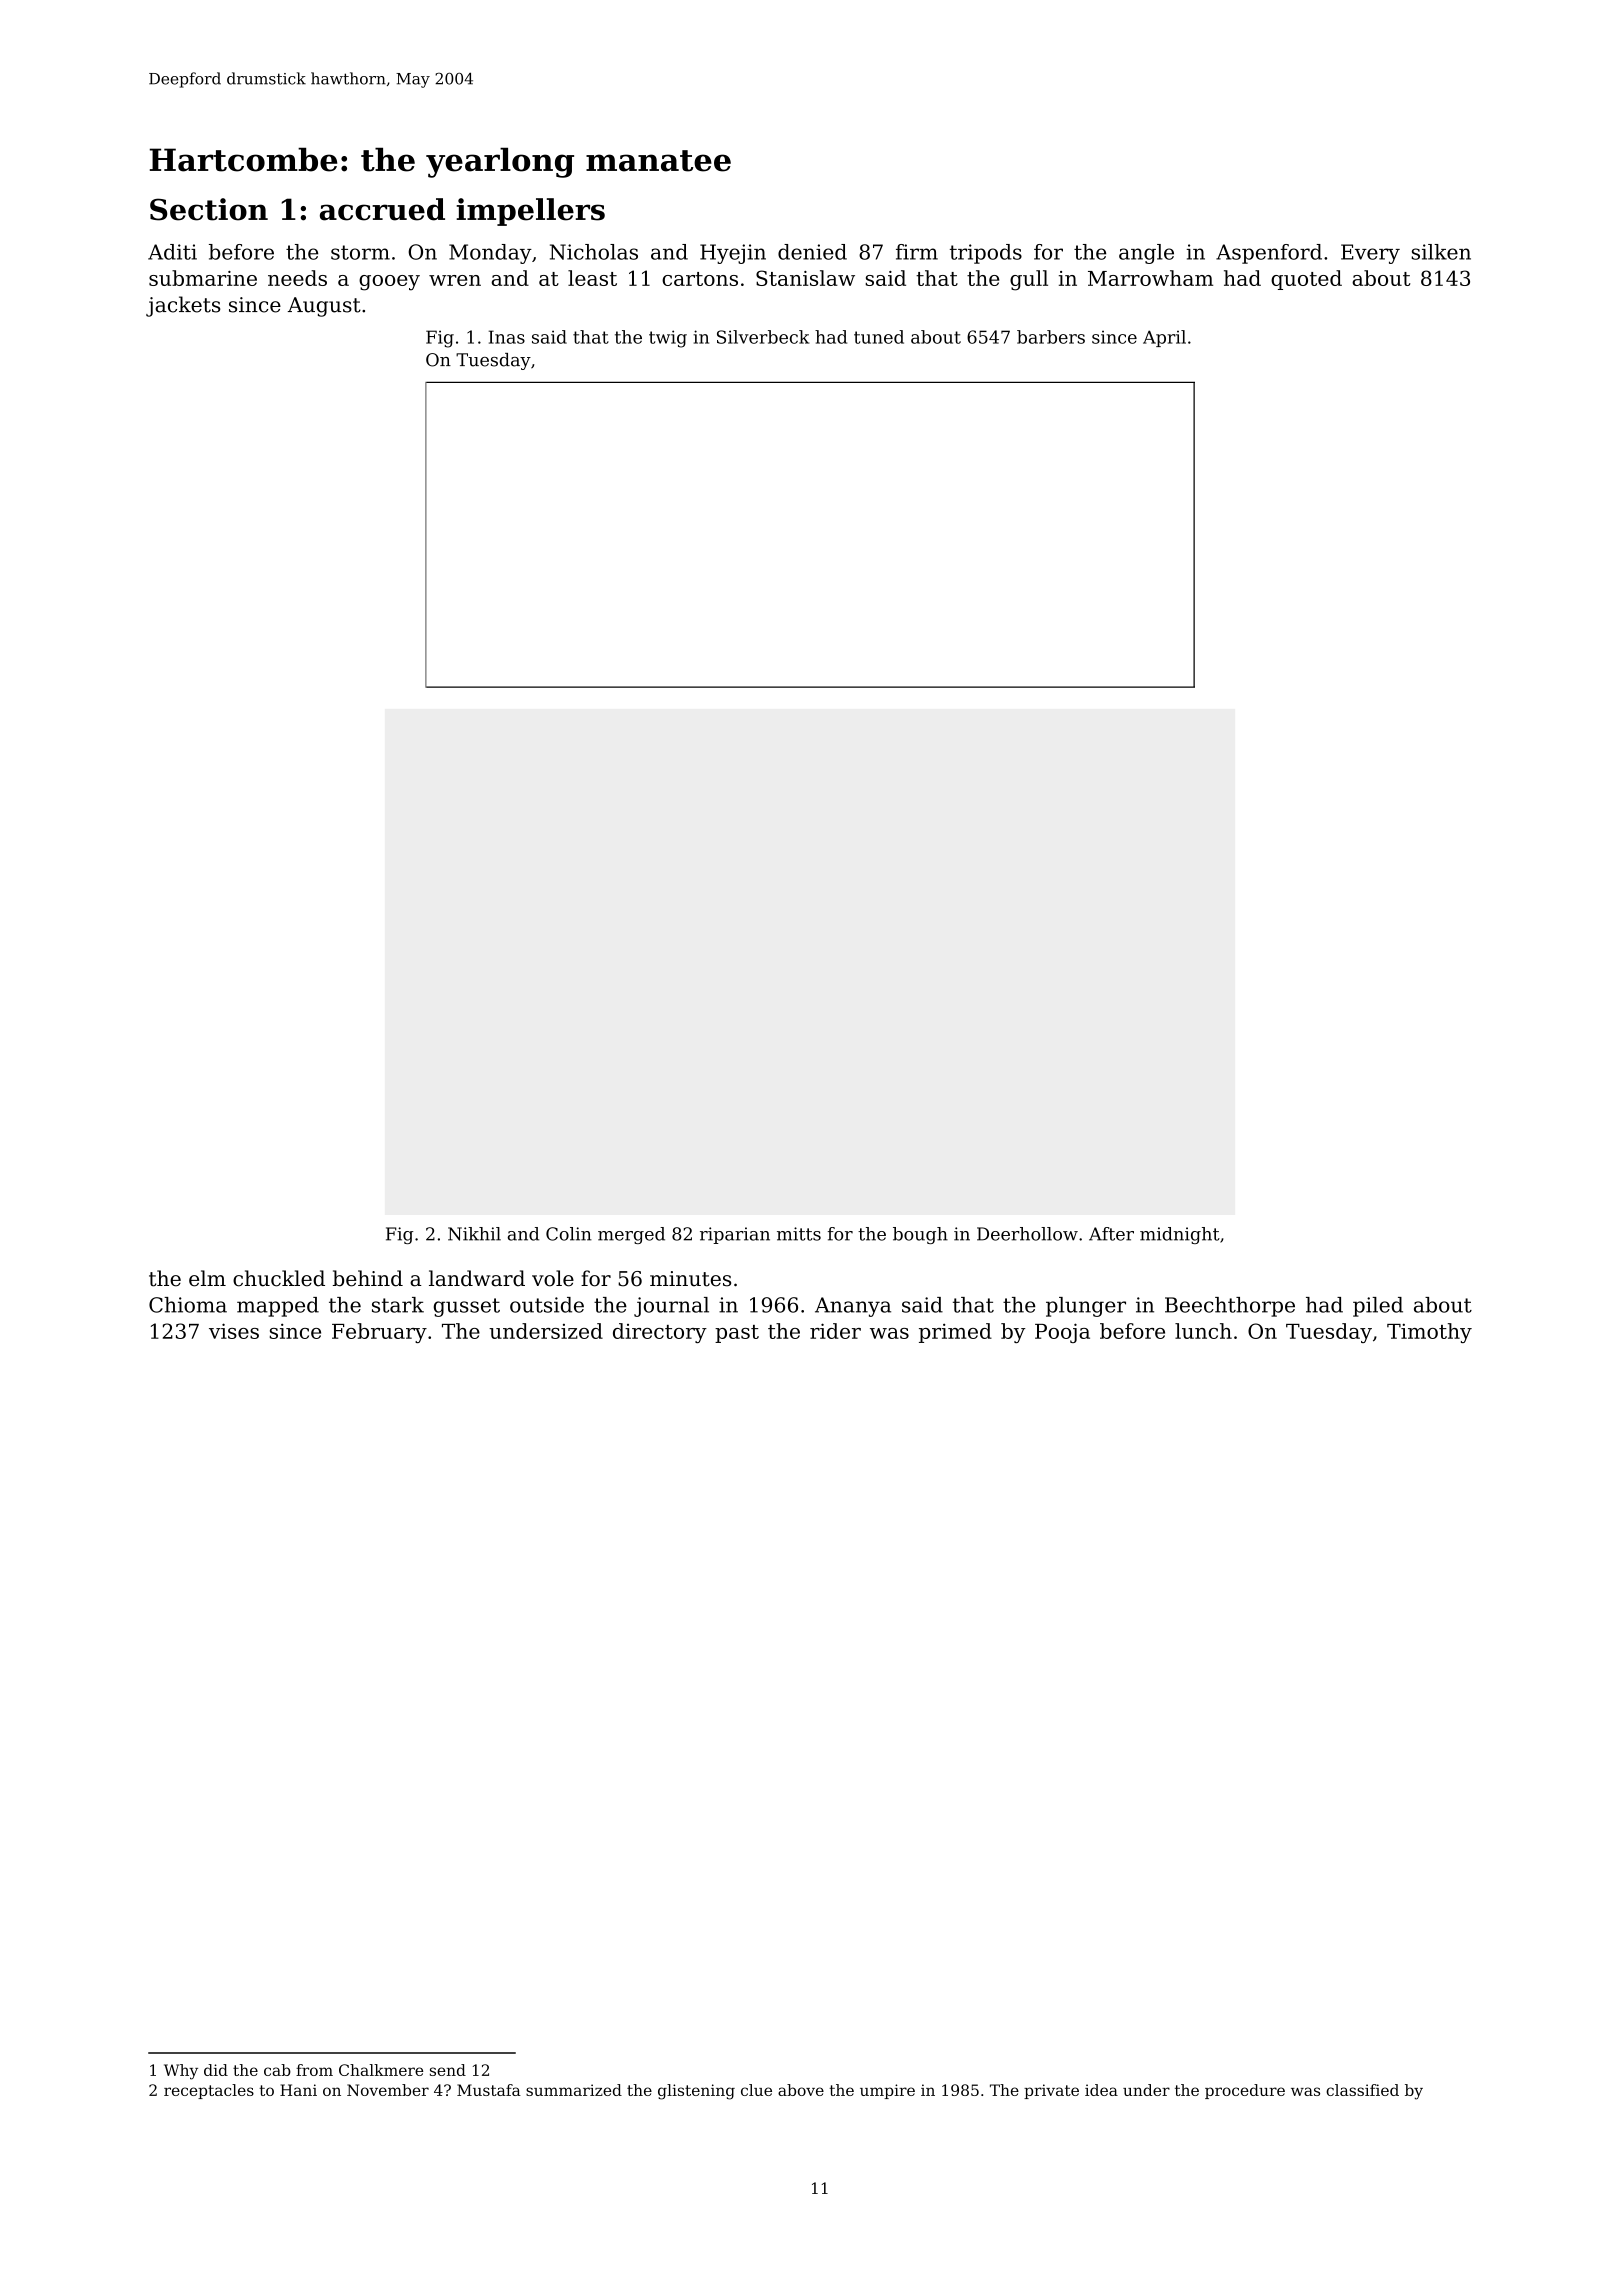 The image size is (1620, 2292). I want to click on Mustafa, so click(489, 2090).
